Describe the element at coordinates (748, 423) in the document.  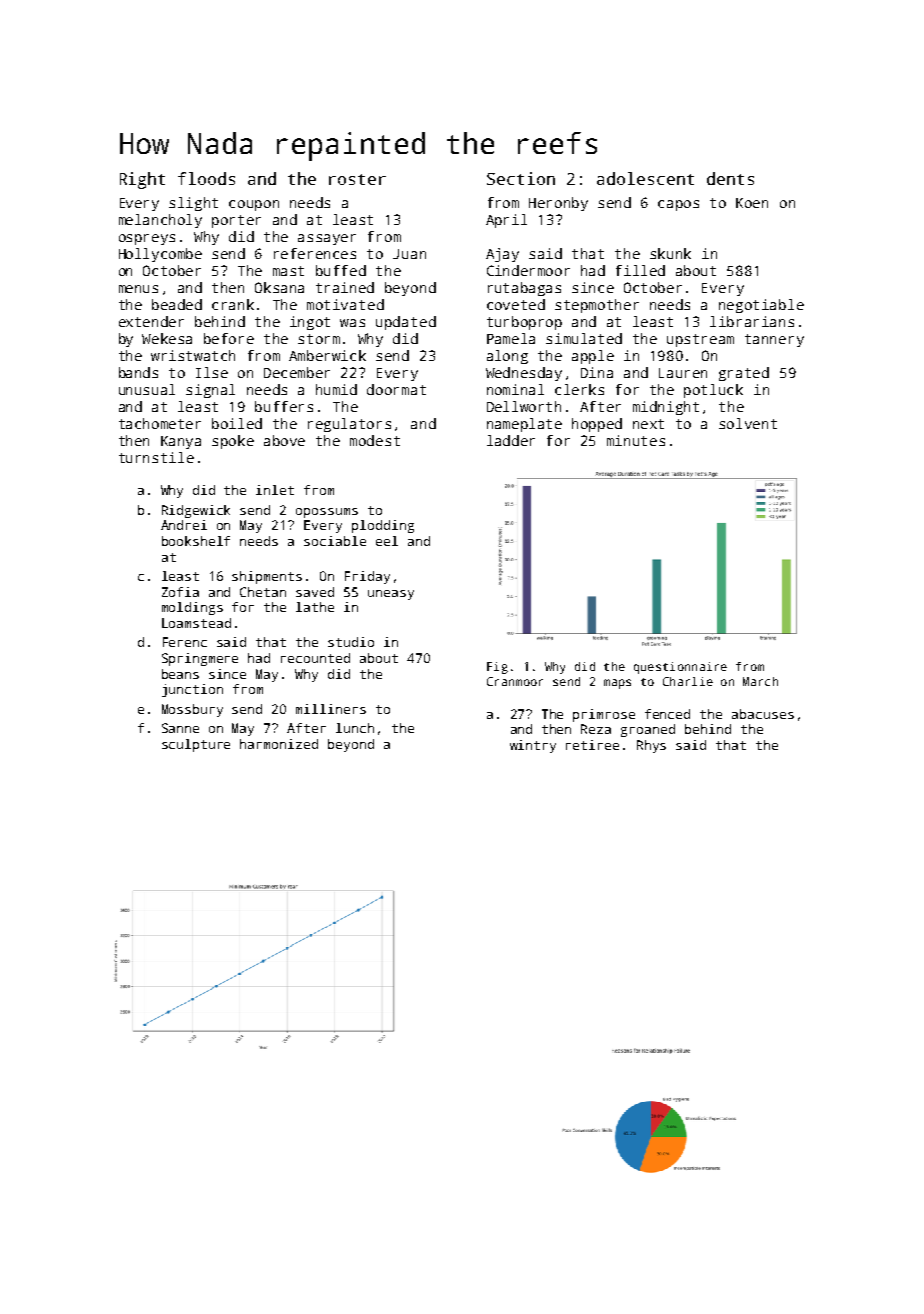
I see `solvent` at that location.
